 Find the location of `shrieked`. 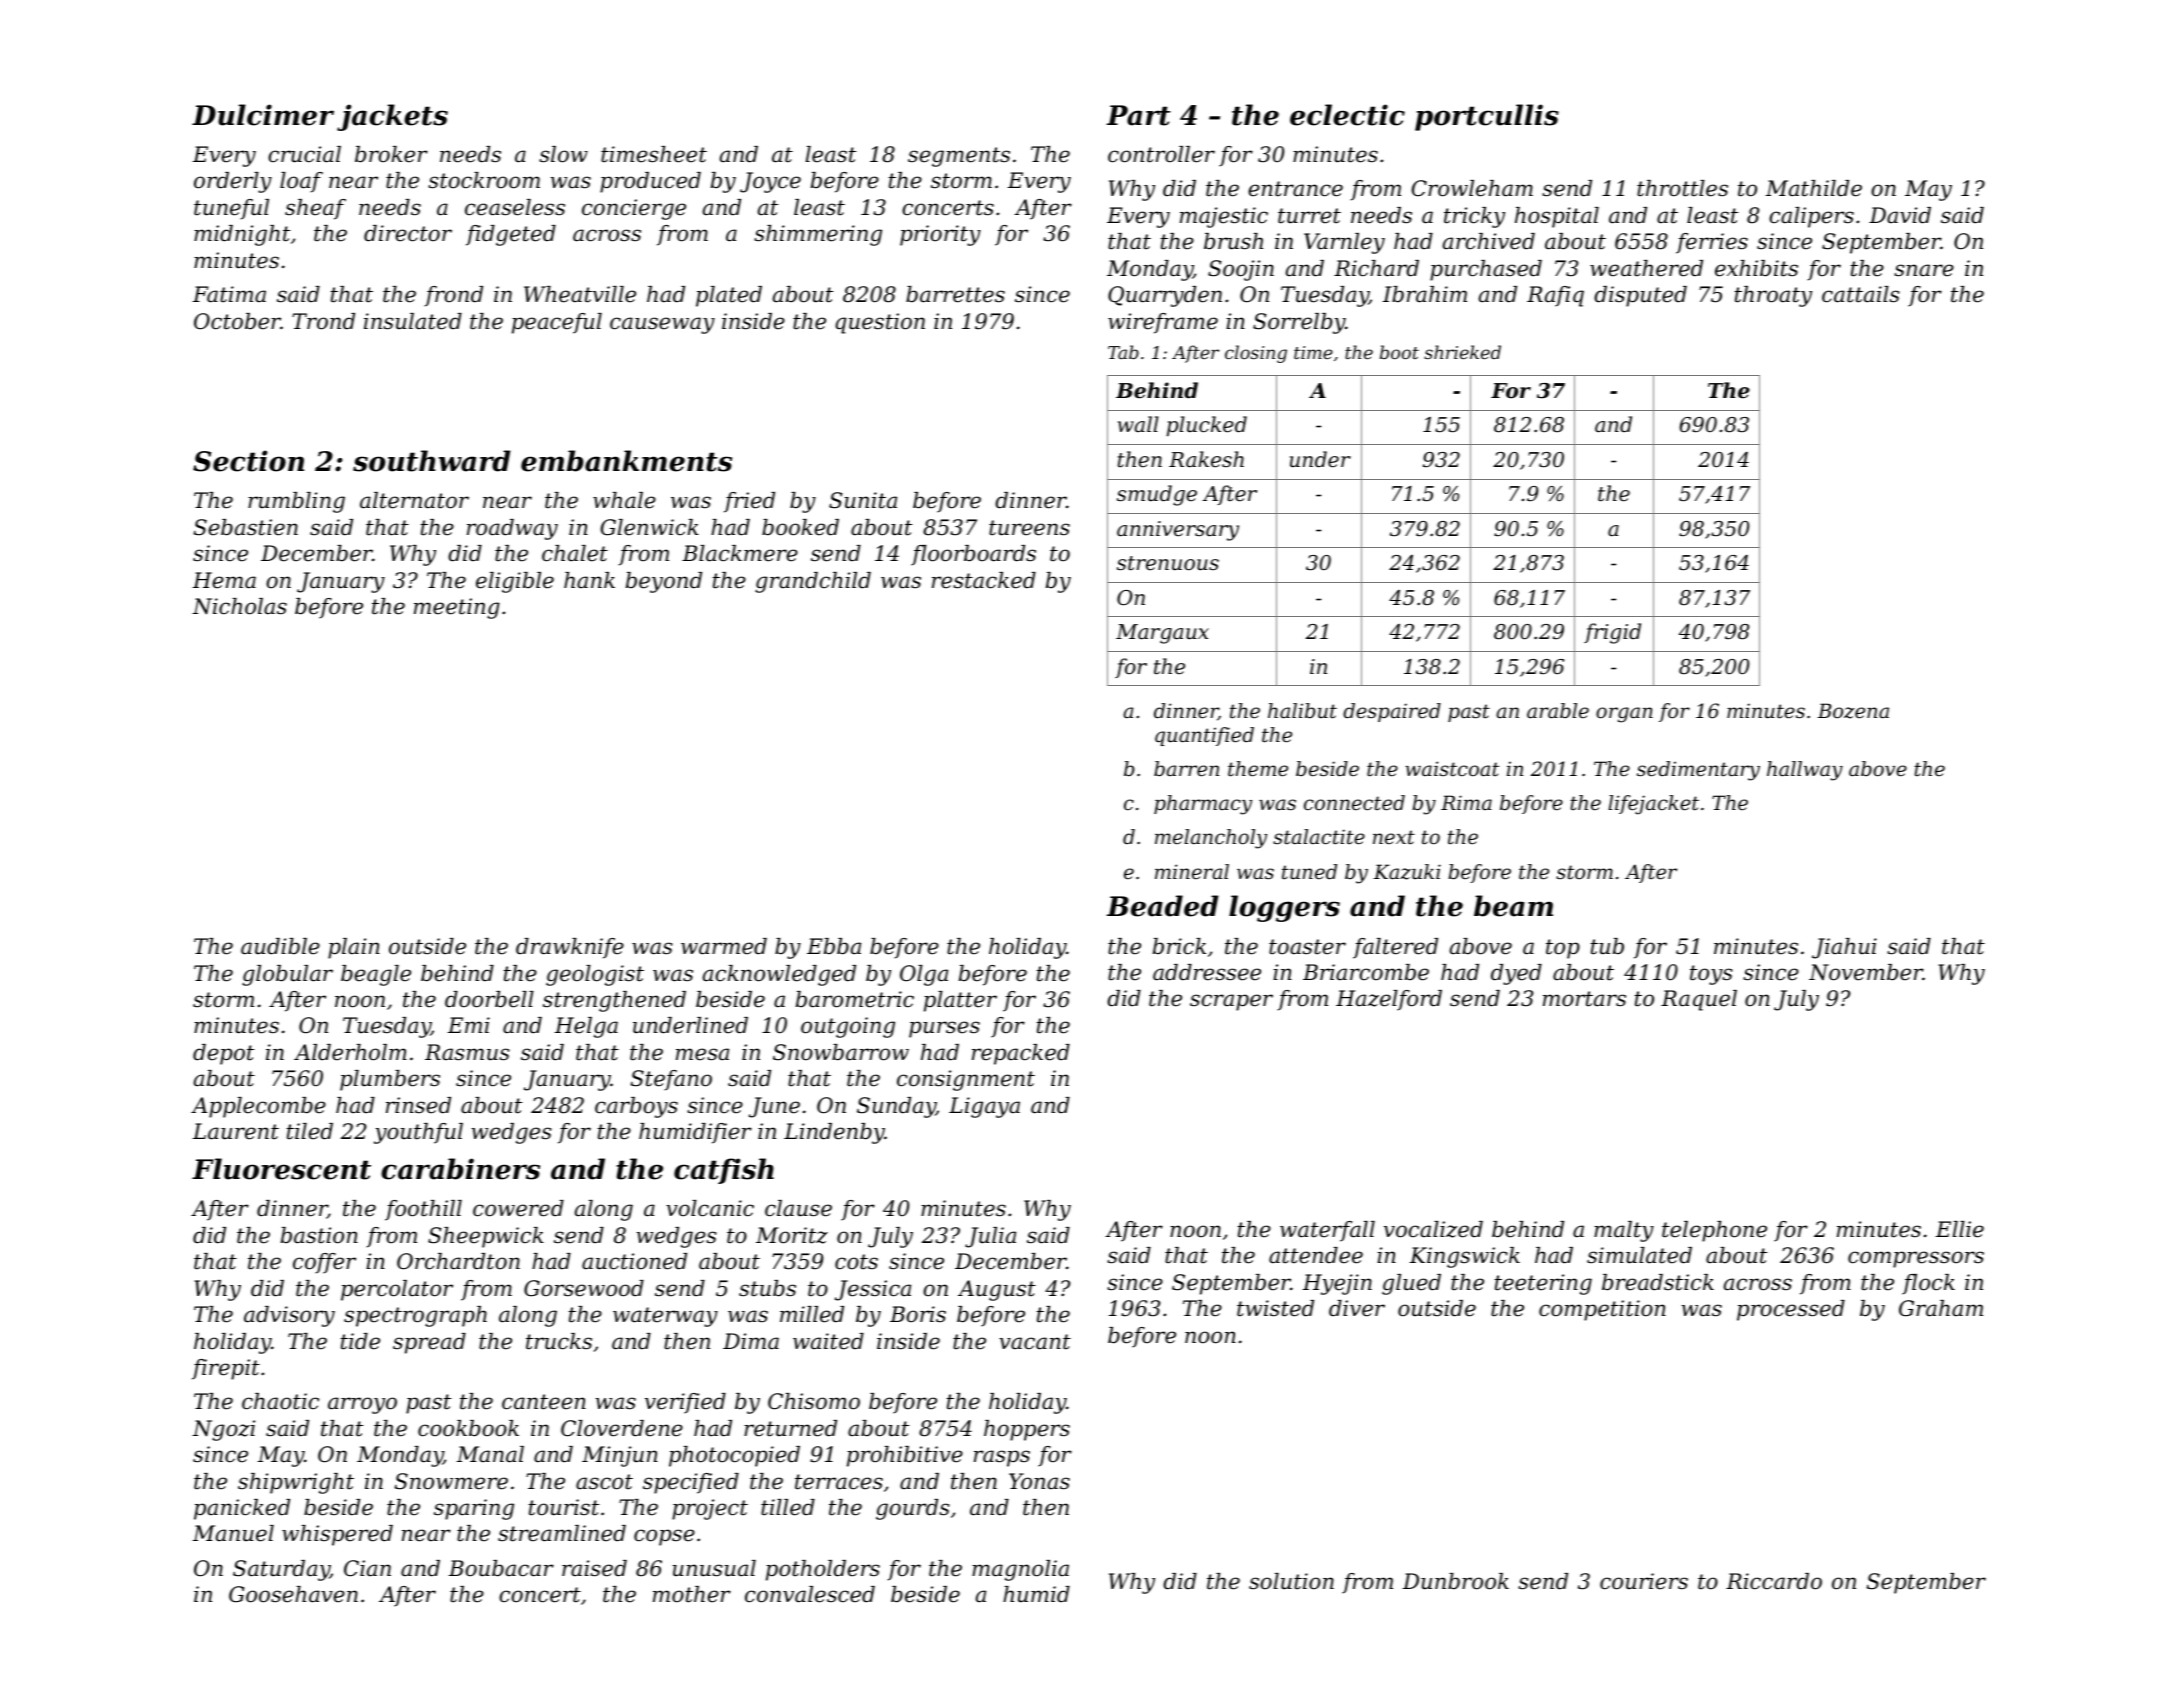

shrieked is located at coordinates (1462, 352).
